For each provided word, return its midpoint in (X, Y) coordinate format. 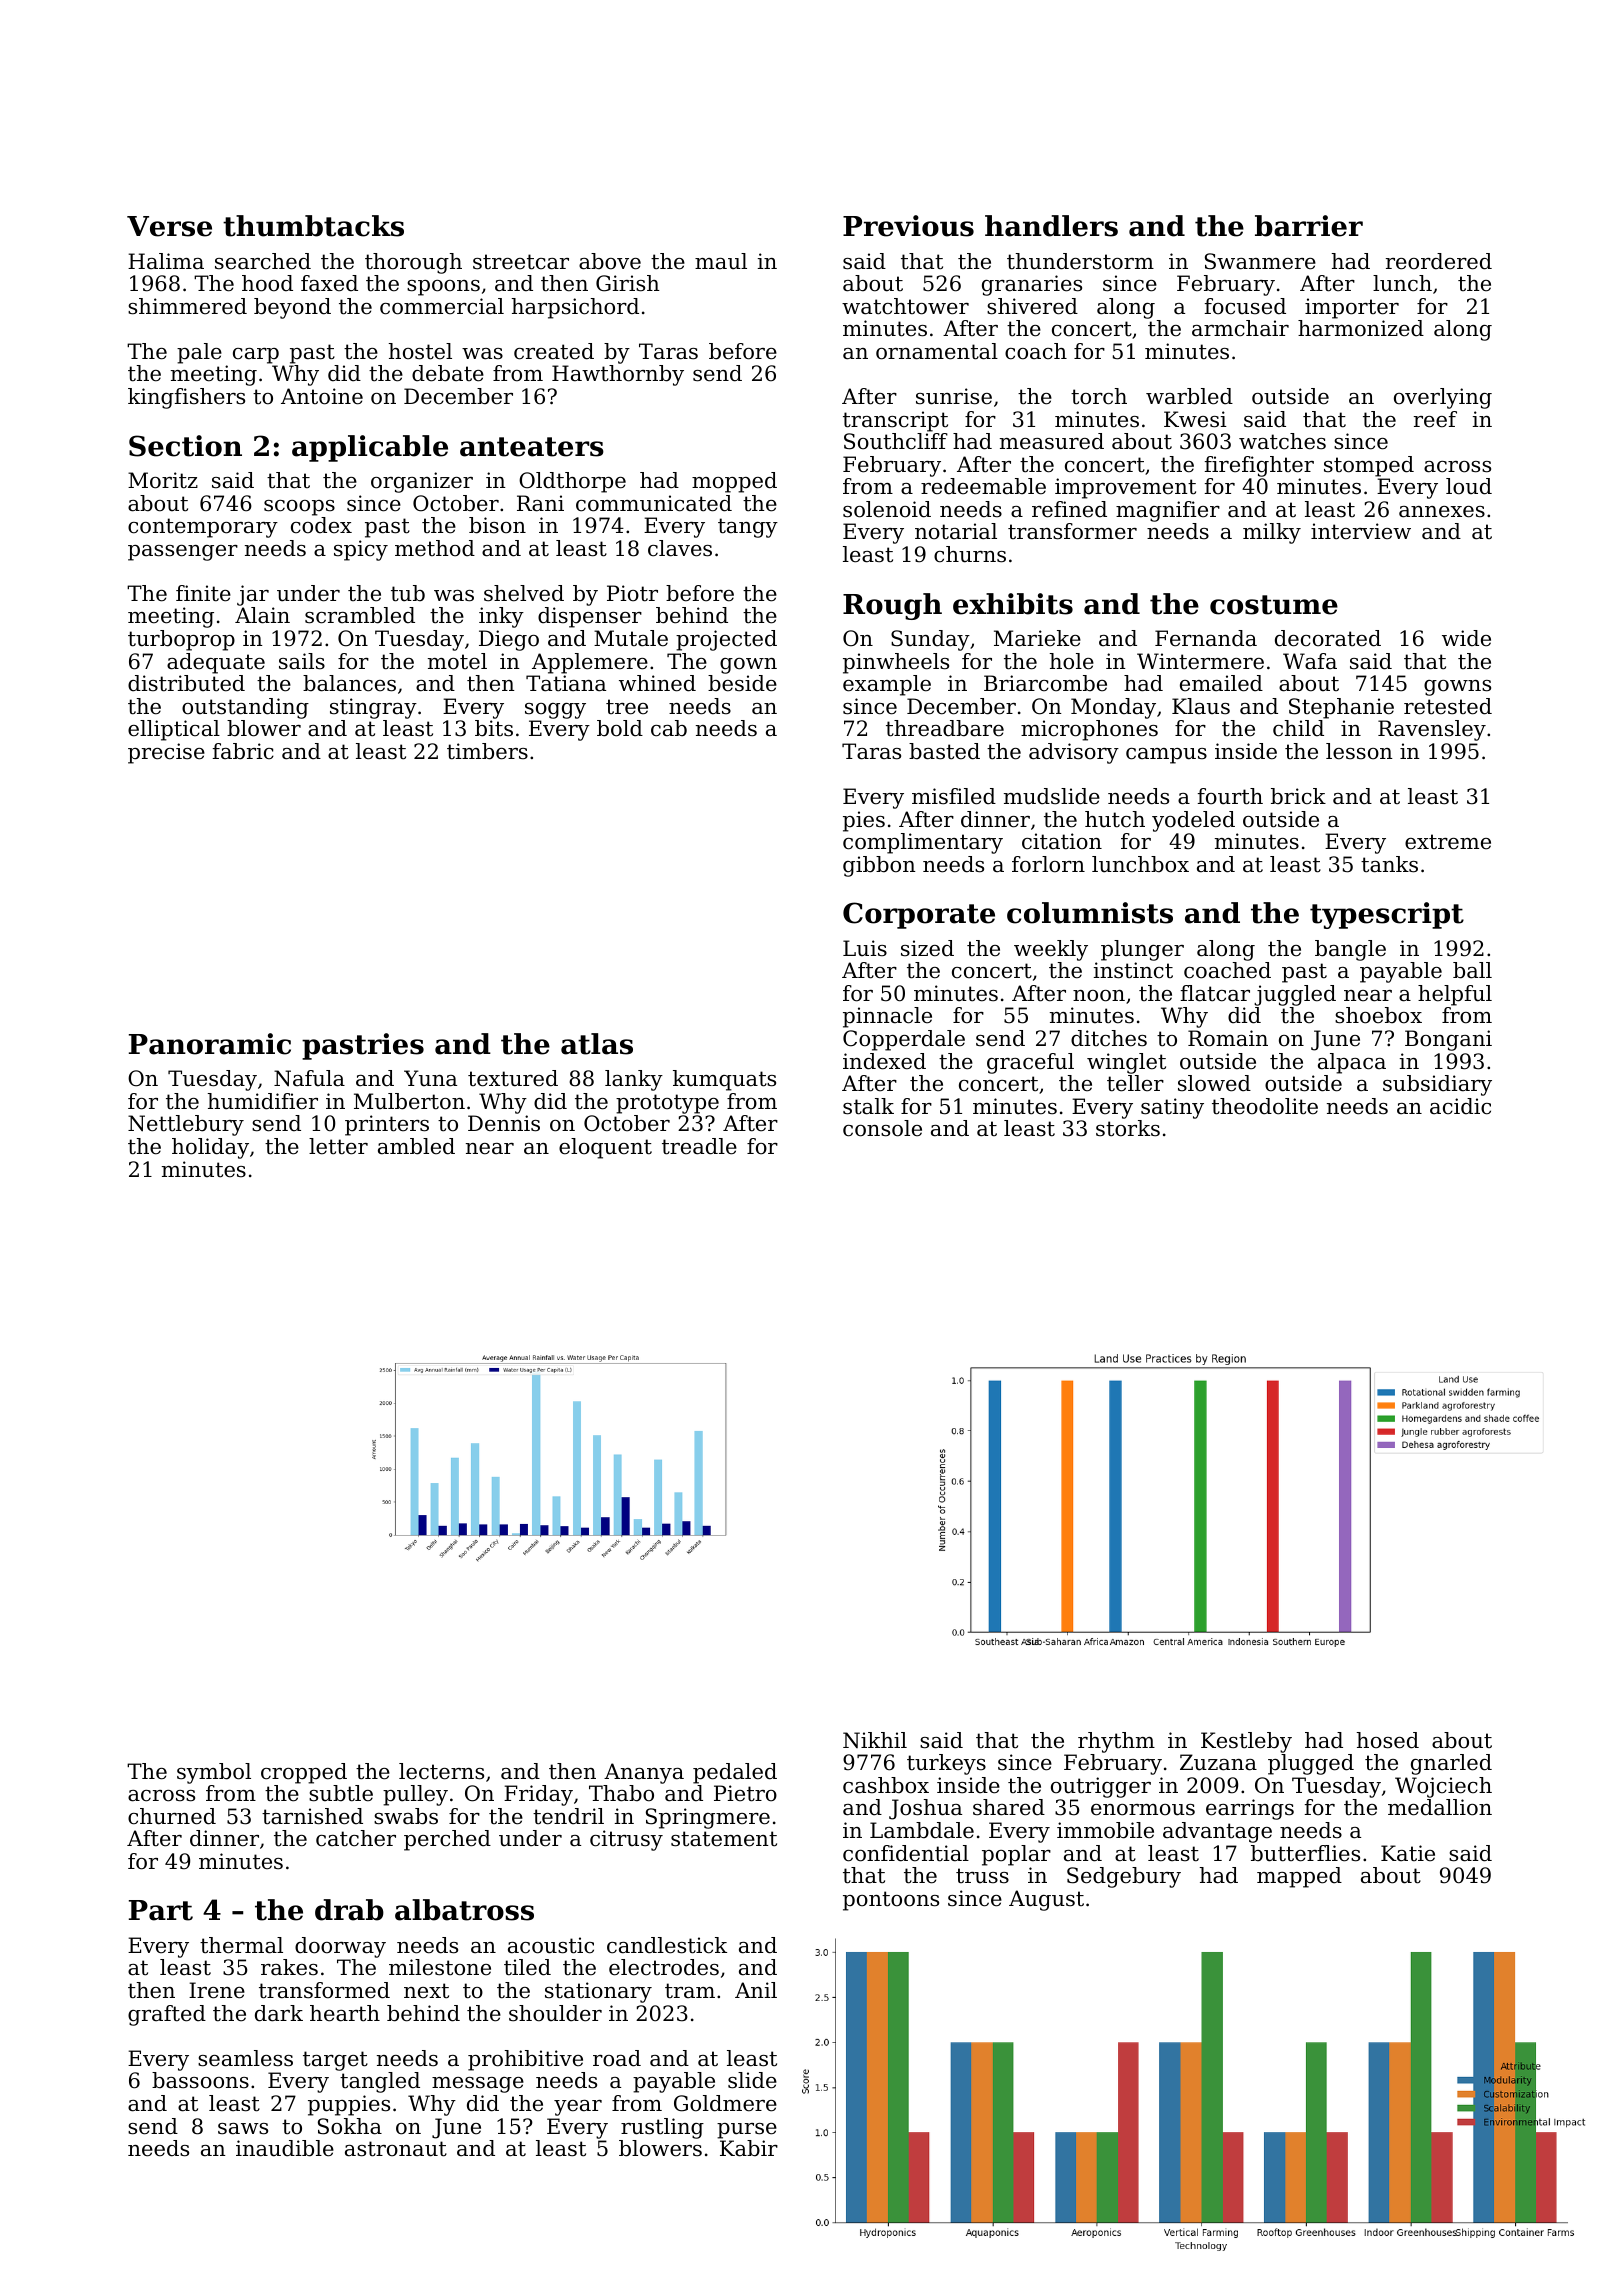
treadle (699, 1146)
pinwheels (896, 663)
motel (457, 661)
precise (166, 753)
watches (1282, 441)
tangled (380, 2082)
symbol (214, 1773)
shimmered (187, 306)
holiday (210, 1148)
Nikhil (875, 1740)
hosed (1388, 1740)
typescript (1387, 915)
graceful (1030, 1063)
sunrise (954, 396)
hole (1072, 661)
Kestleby (1246, 1742)
